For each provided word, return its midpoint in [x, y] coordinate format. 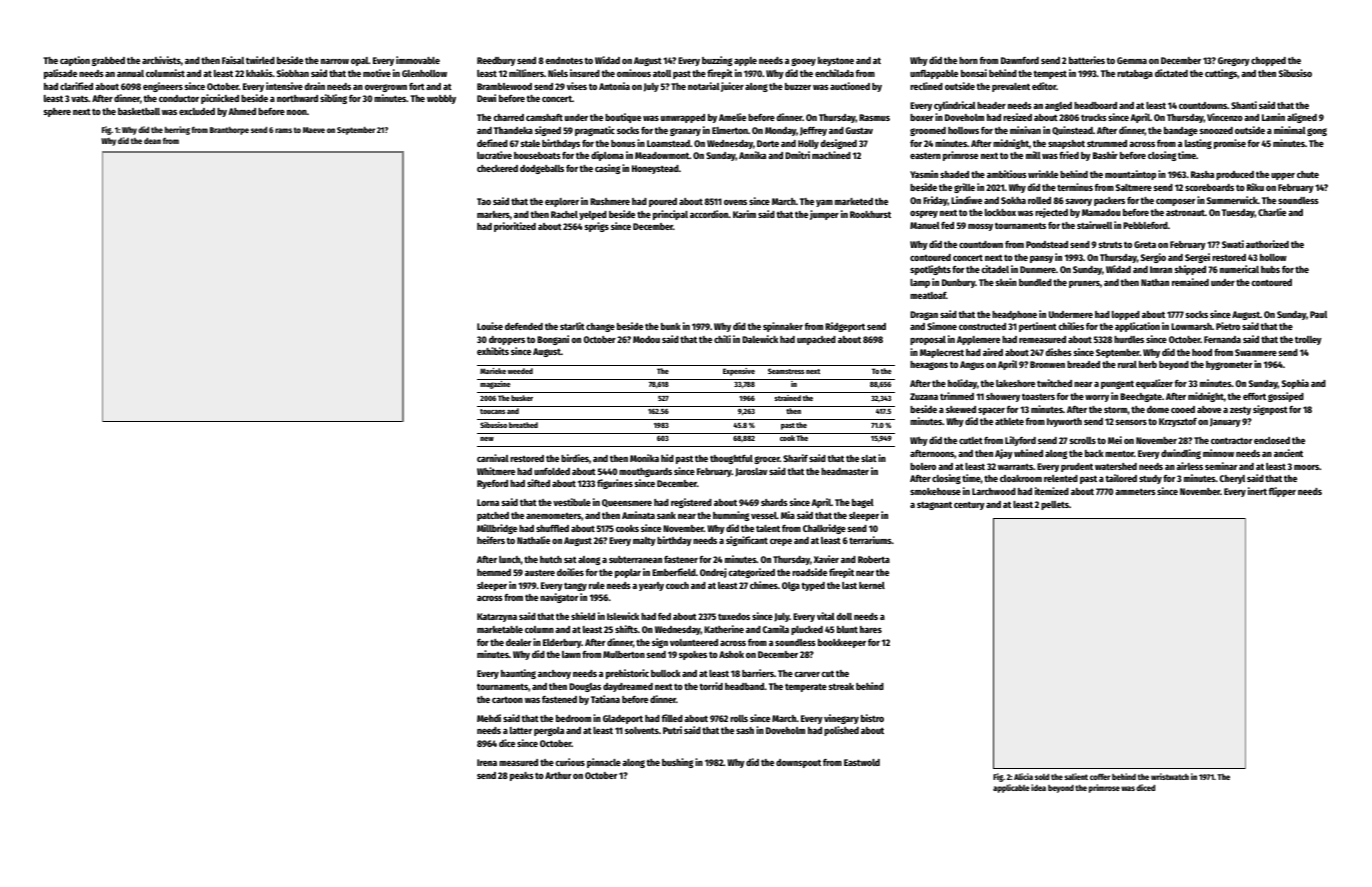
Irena [487, 762]
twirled [260, 60]
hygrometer [1229, 365]
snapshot [1066, 144]
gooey [803, 62]
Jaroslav [751, 472]
